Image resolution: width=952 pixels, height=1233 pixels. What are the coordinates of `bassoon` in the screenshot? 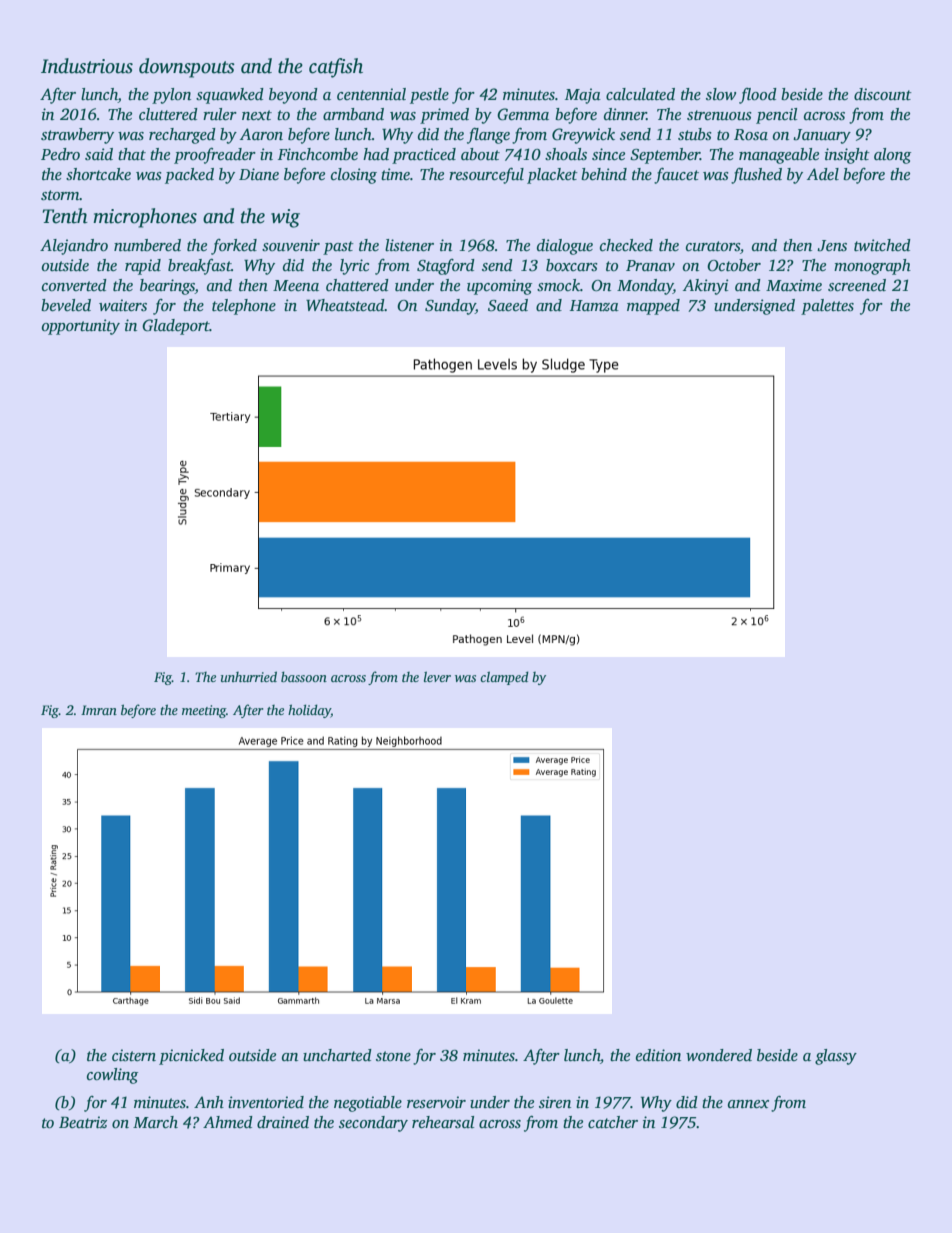 It's located at (304, 676).
